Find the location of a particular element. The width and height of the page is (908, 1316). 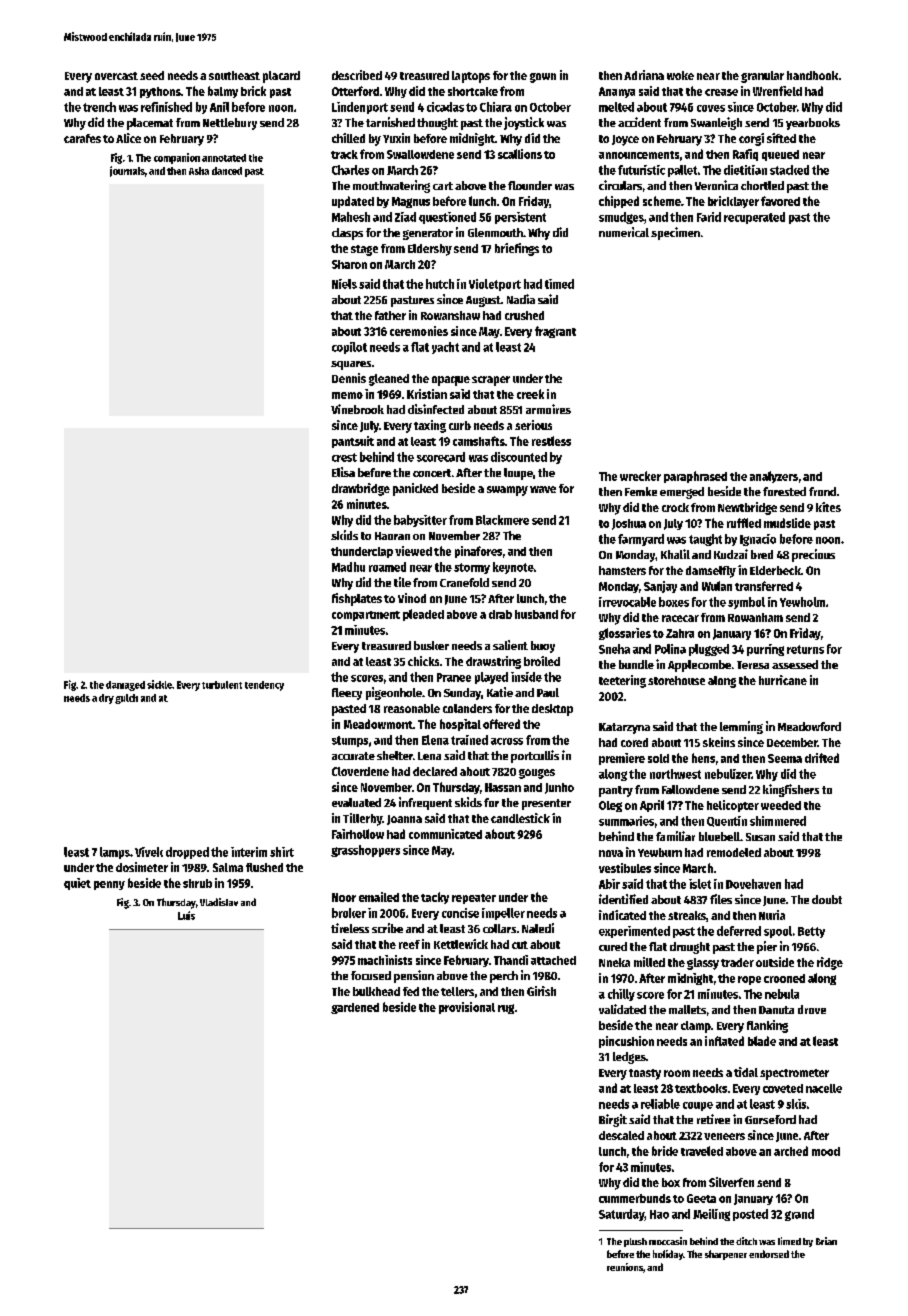

gardened is located at coordinates (355, 1008).
